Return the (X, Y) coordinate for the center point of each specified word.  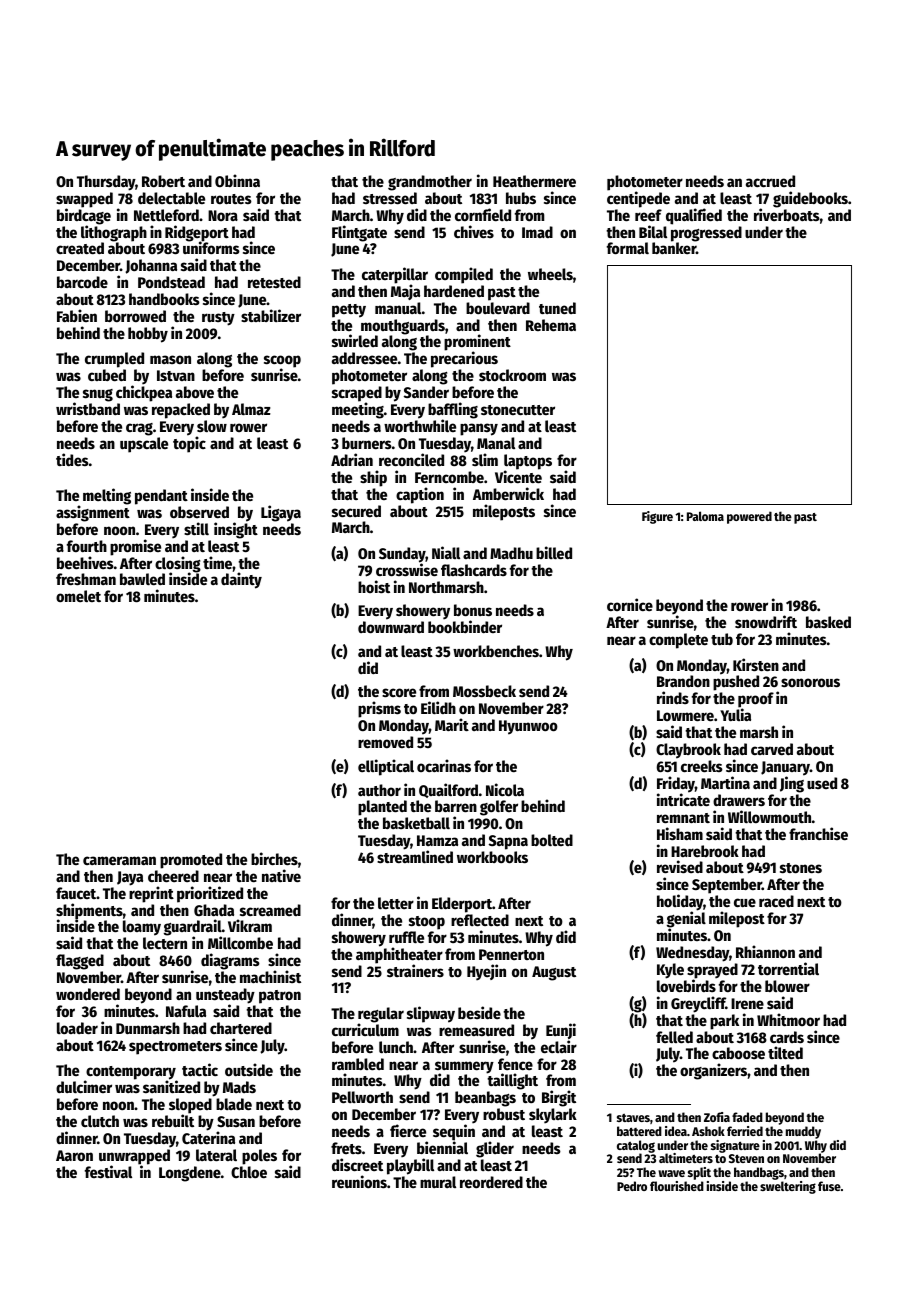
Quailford (448, 790)
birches (274, 858)
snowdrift (766, 621)
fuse (829, 1186)
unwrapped (134, 1157)
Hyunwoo (528, 727)
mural (438, 1182)
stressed (390, 198)
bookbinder (465, 627)
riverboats (787, 214)
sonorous (810, 682)
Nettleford (166, 215)
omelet (78, 596)
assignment (93, 513)
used (822, 783)
